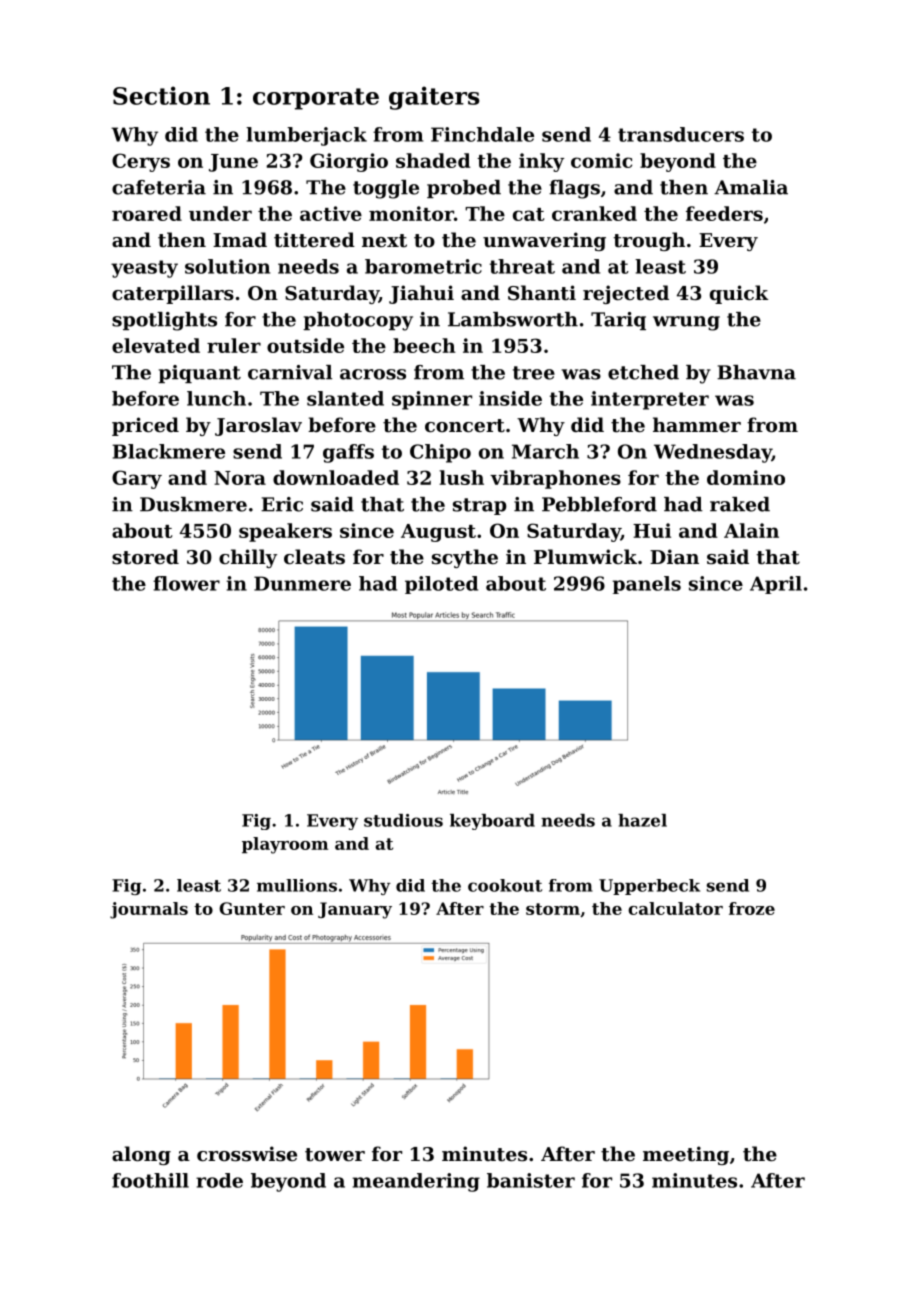 This screenshot has height=1314, width=924. What do you see at coordinates (482, 134) in the screenshot?
I see `Finchdale` at bounding box center [482, 134].
